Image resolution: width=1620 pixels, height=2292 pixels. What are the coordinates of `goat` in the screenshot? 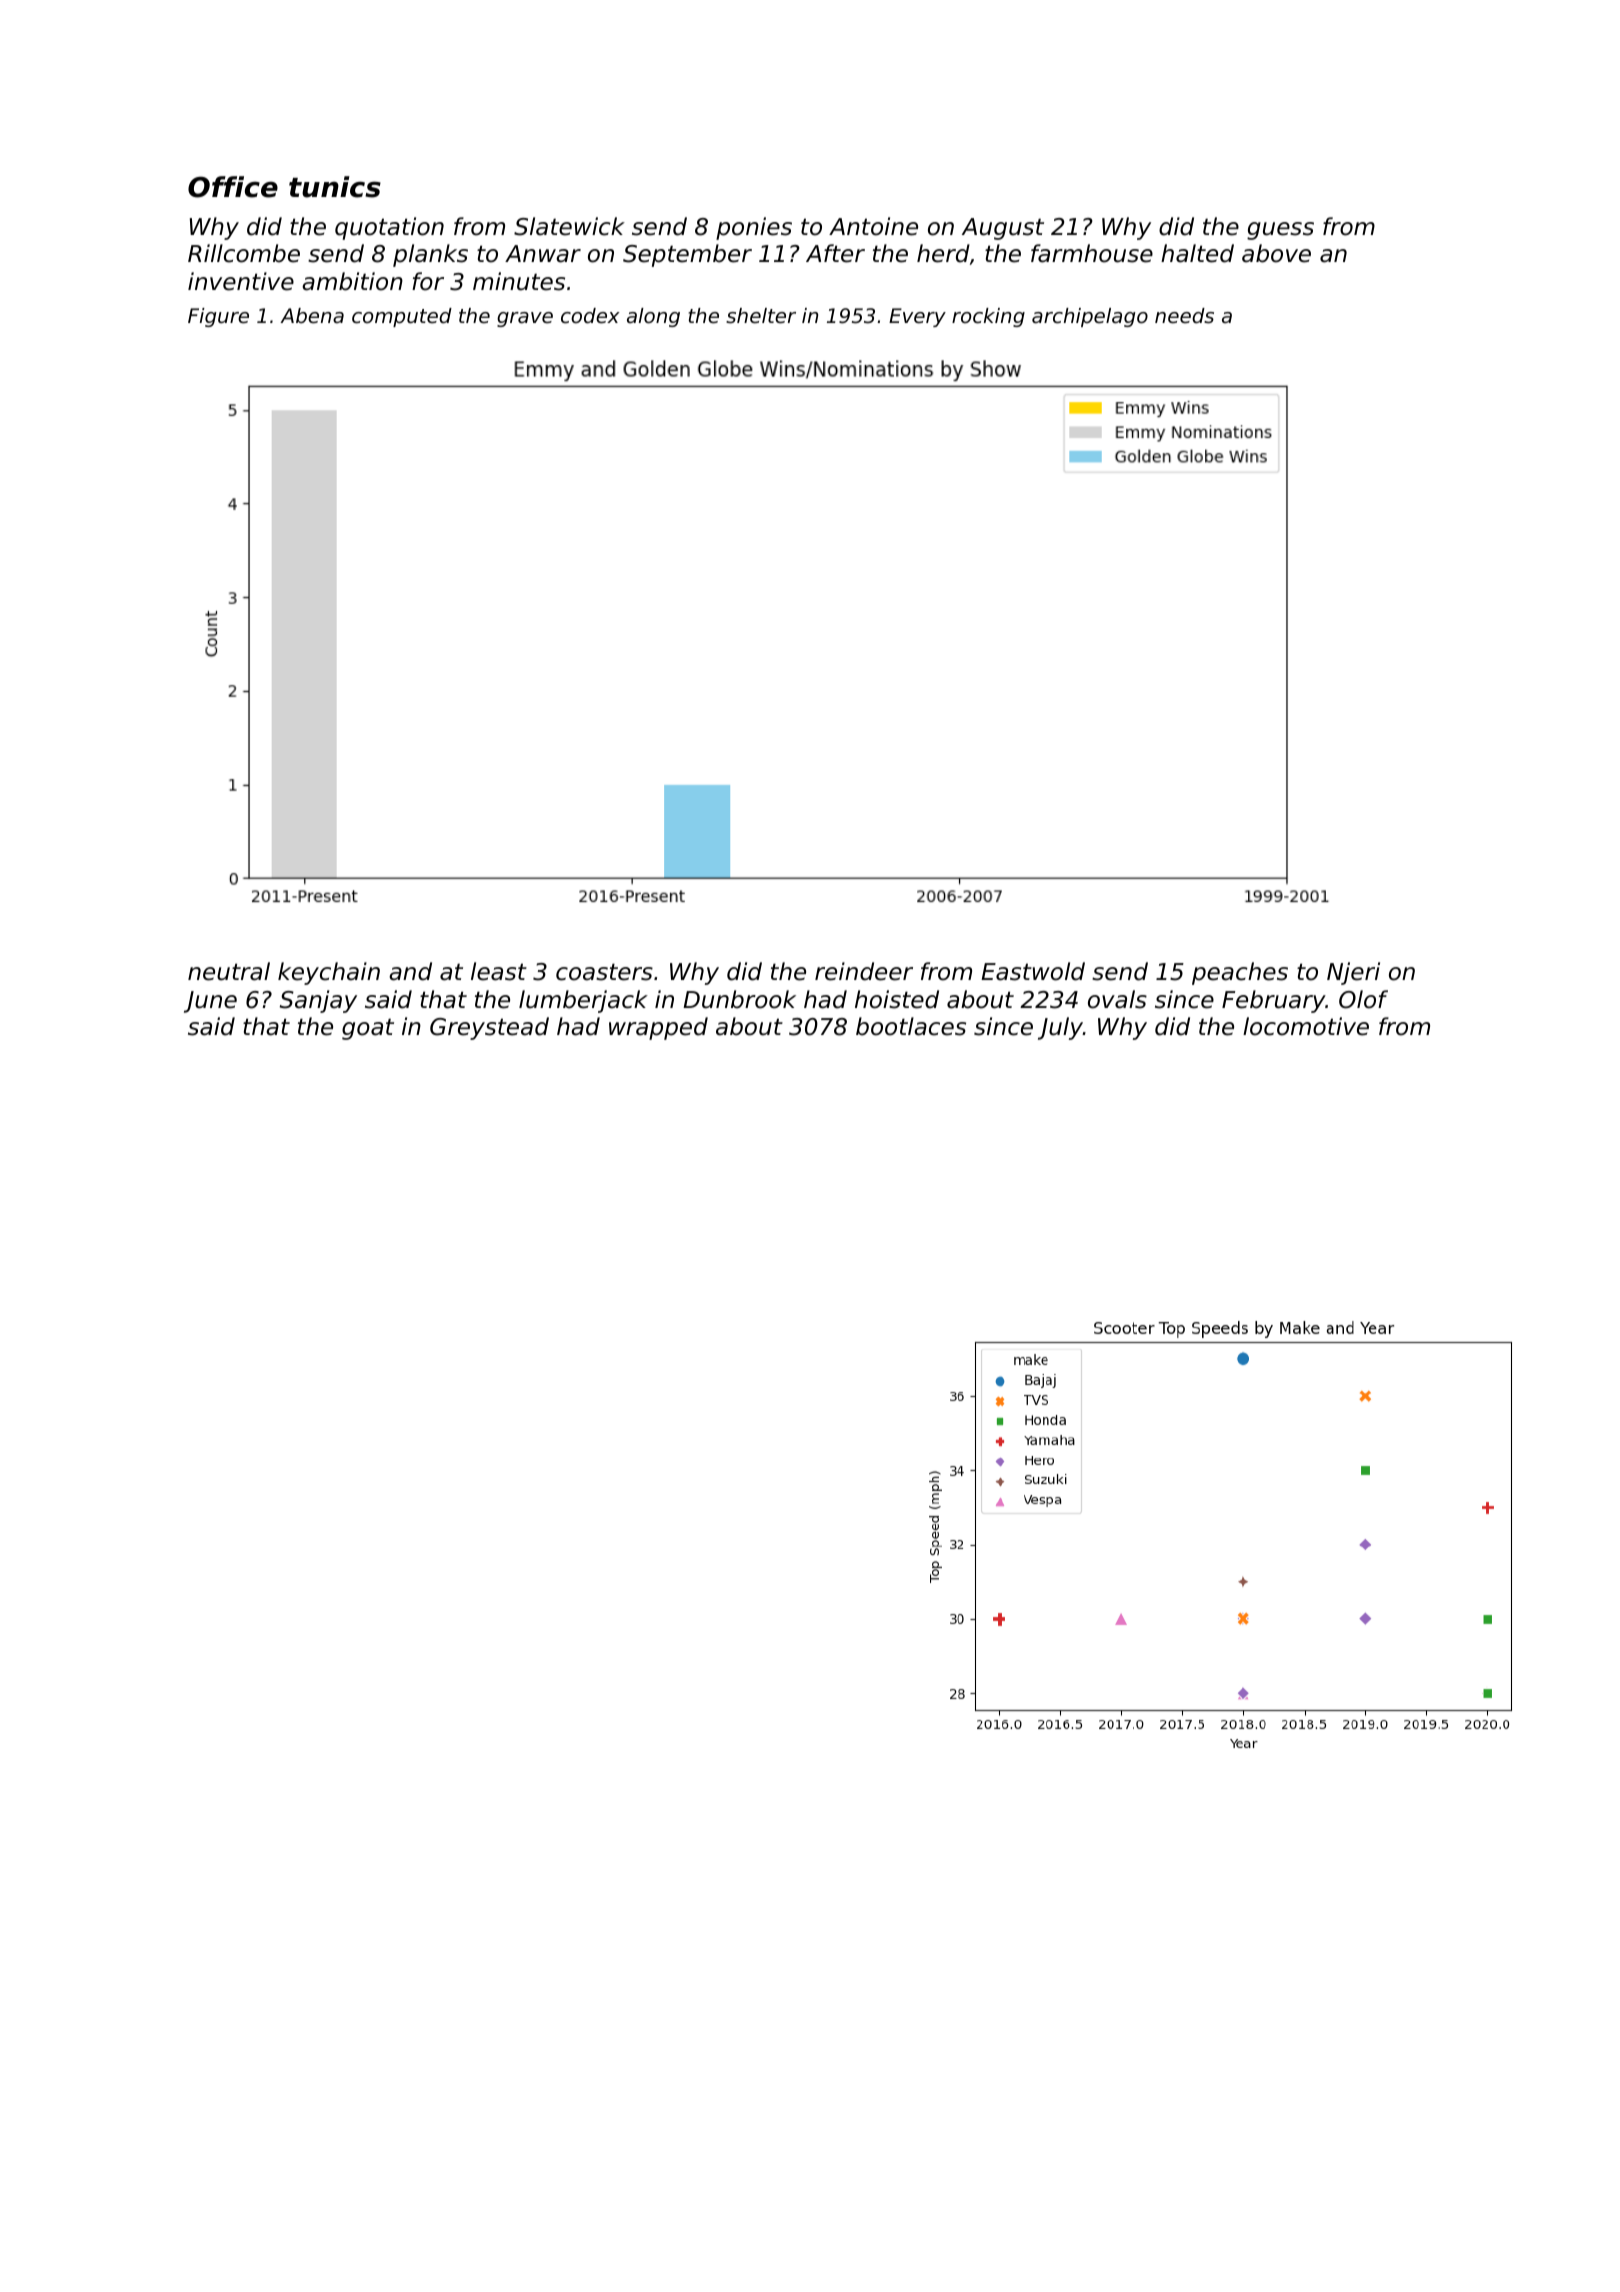 It's located at (368, 1029).
